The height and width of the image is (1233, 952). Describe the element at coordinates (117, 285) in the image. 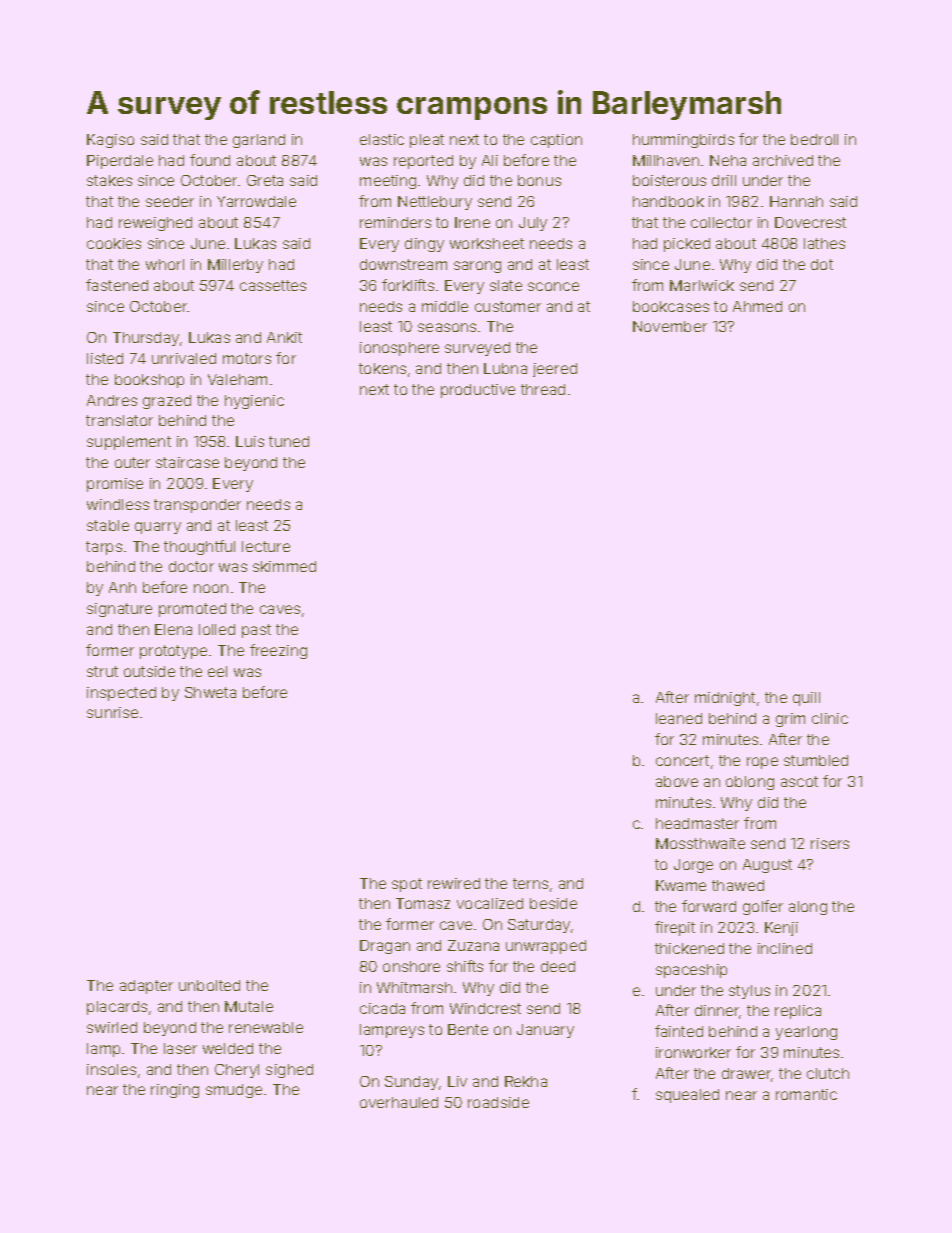

I see `fastened` at that location.
